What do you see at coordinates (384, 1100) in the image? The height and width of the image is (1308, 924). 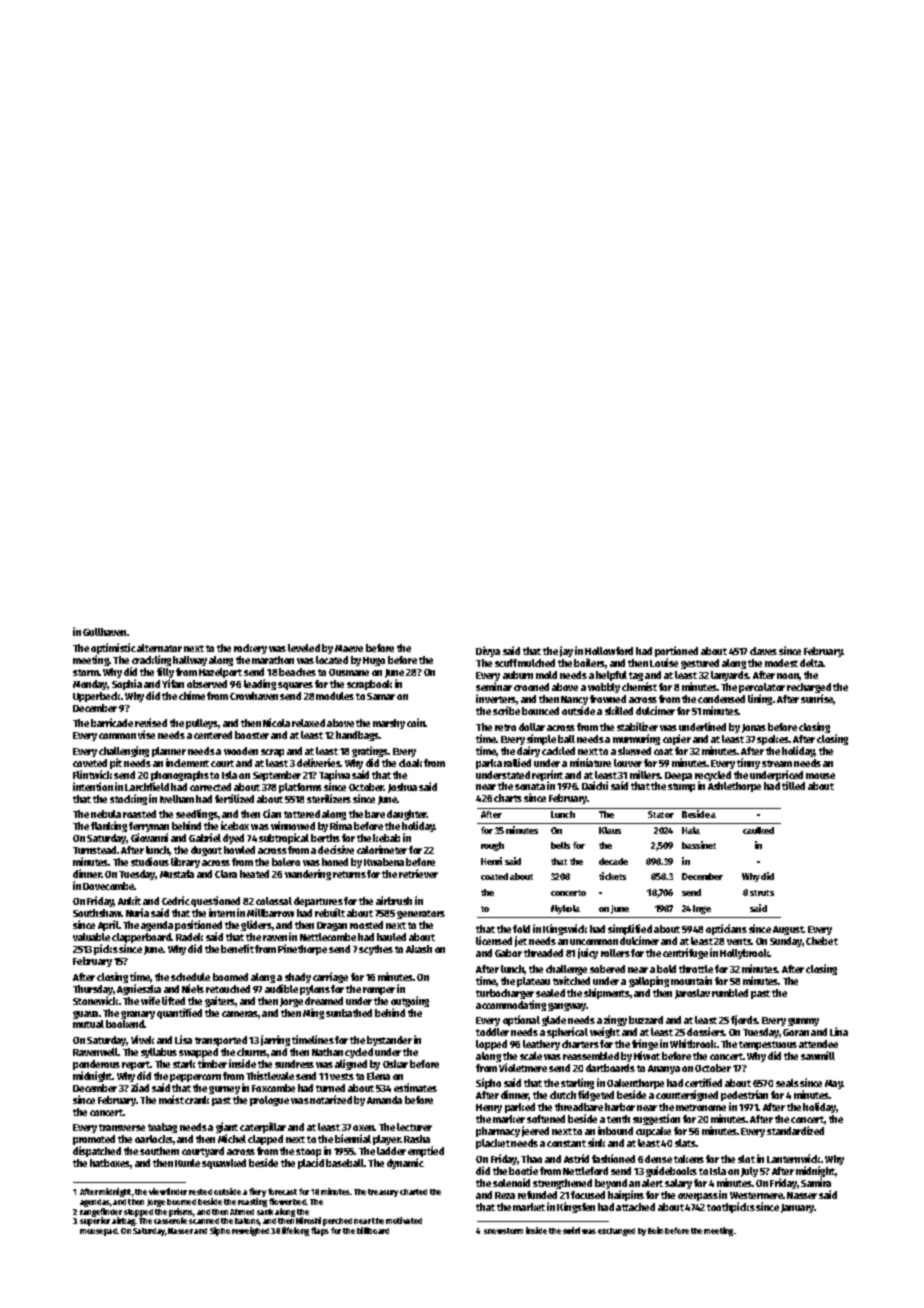 I see `Amanda` at bounding box center [384, 1100].
